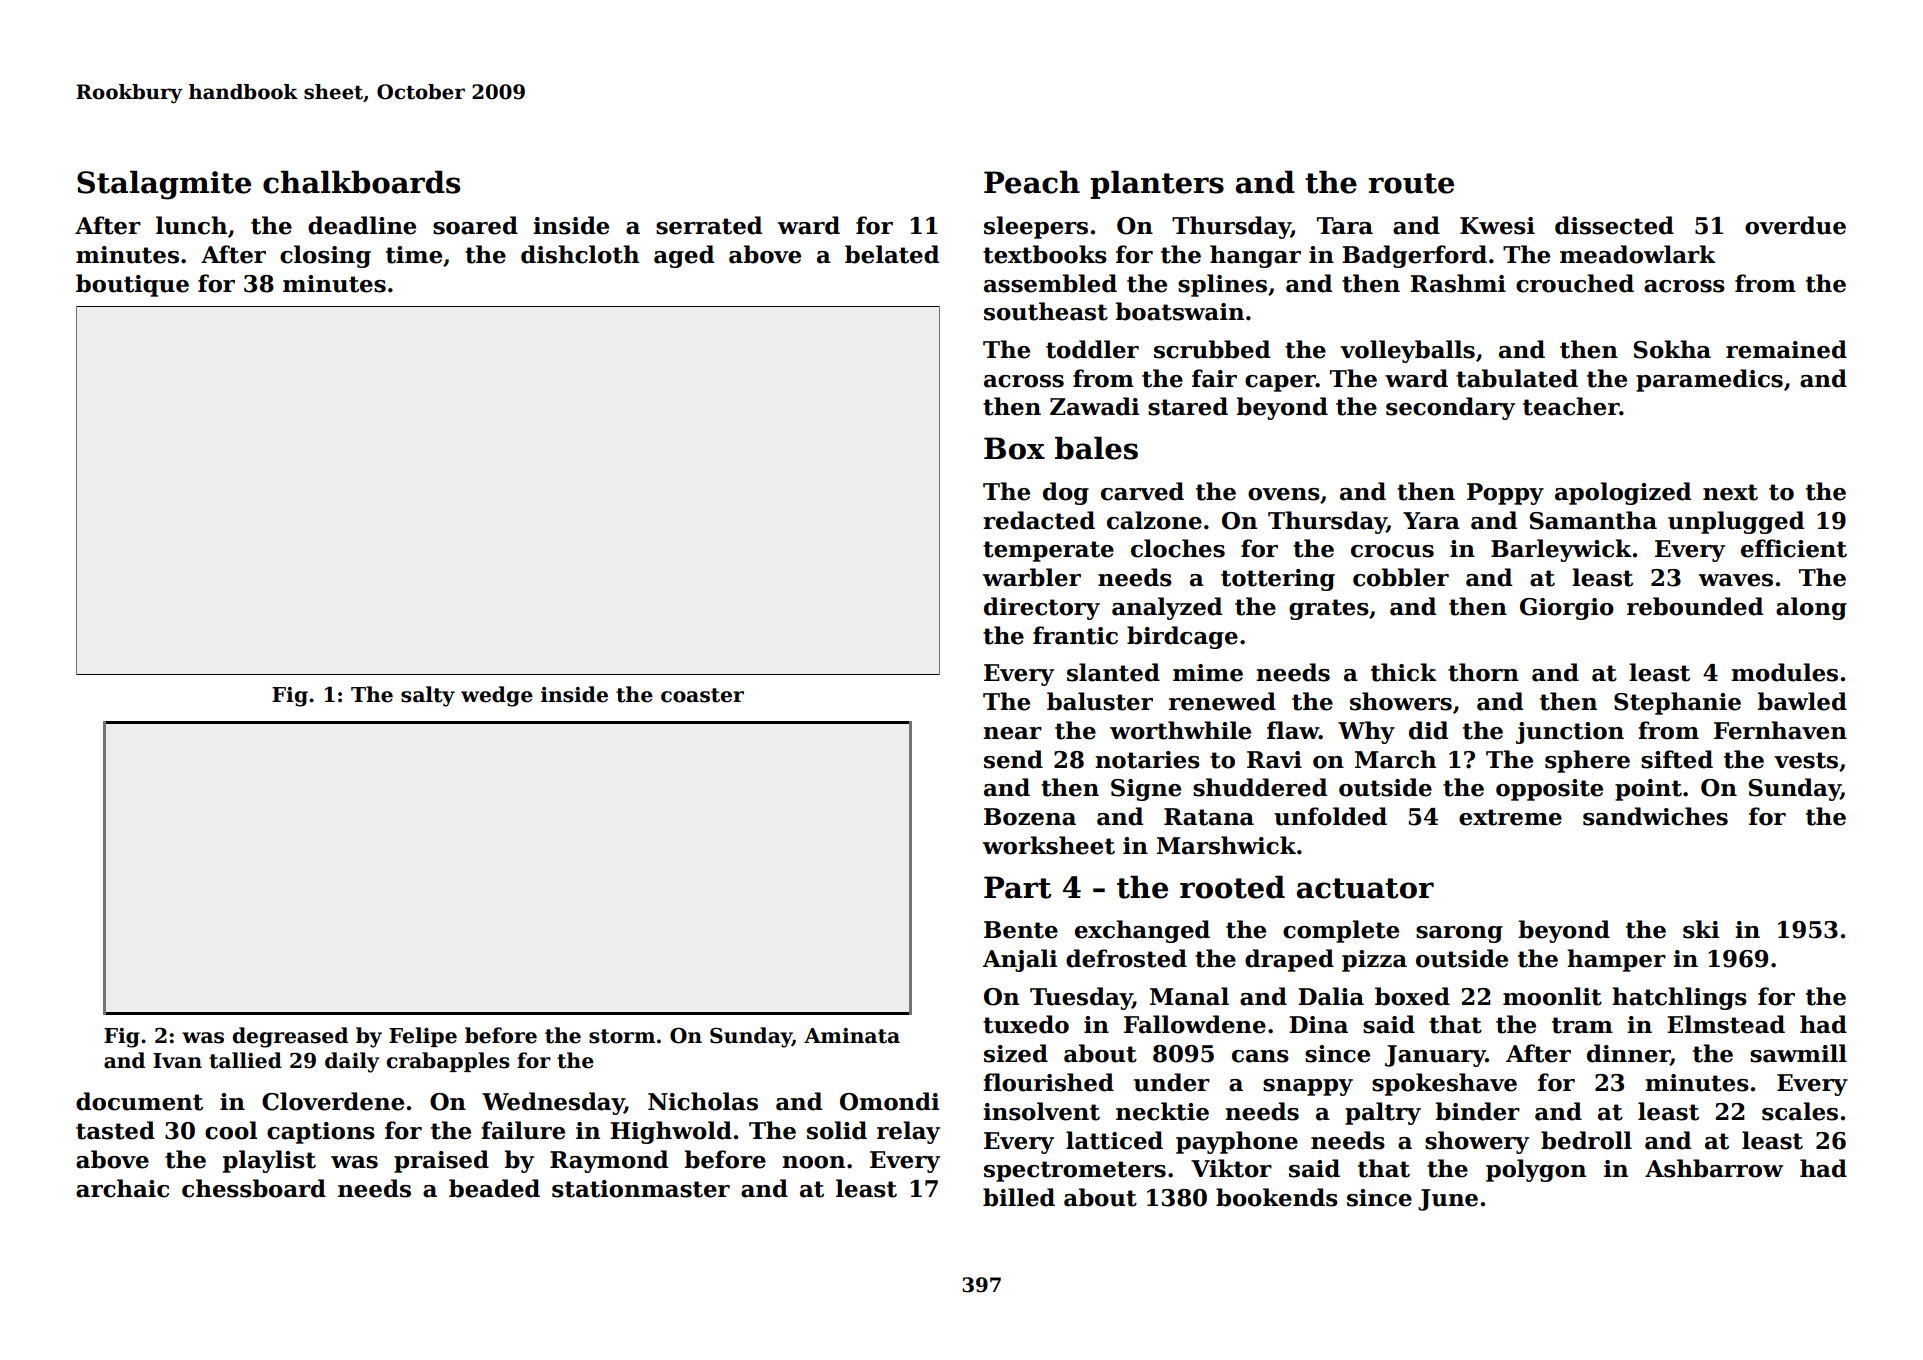 This screenshot has width=1923, height=1360. Describe the element at coordinates (1677, 703) in the screenshot. I see `Stephanie` at that location.
